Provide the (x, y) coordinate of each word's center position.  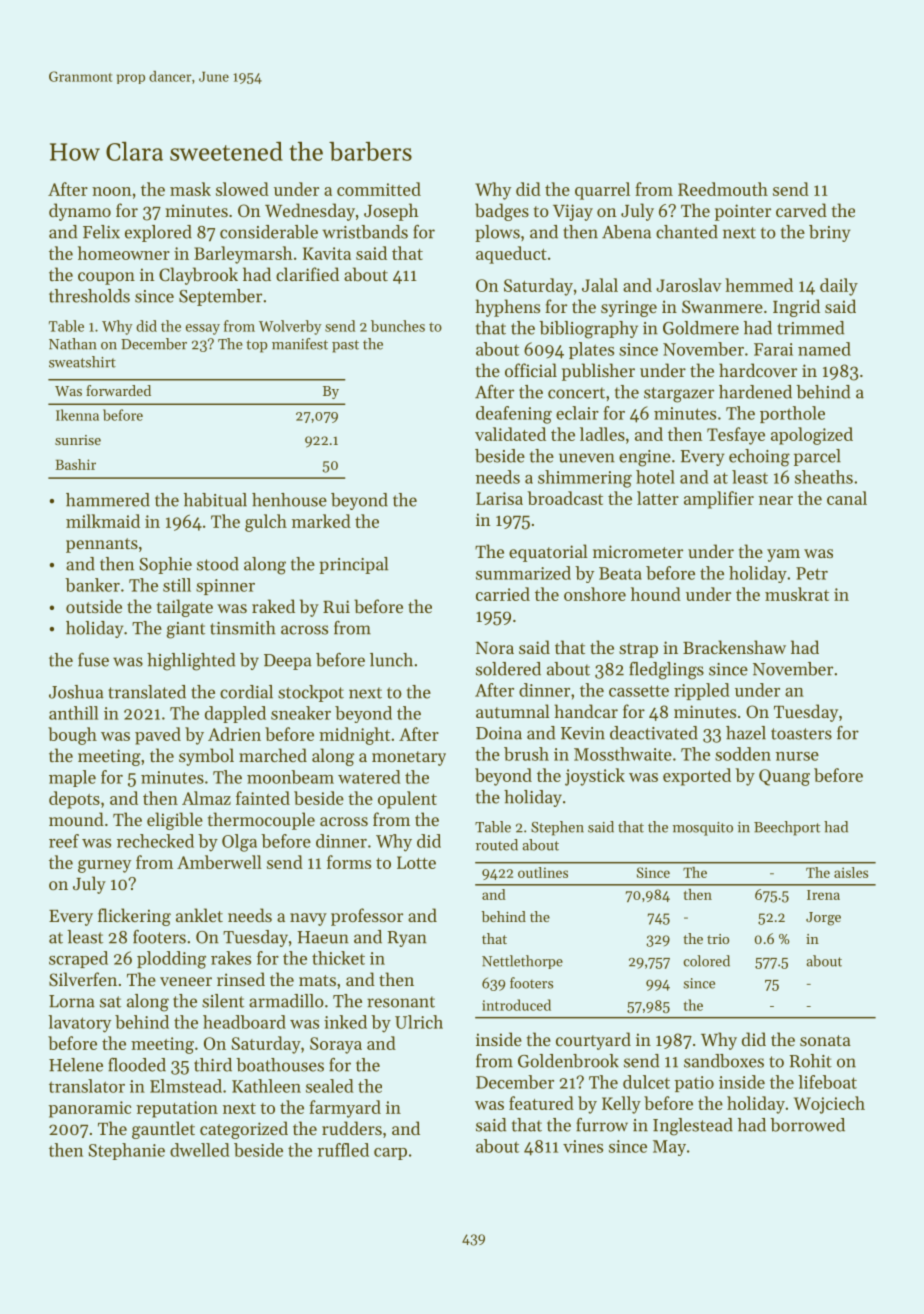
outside (94, 606)
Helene (76, 1065)
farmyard (345, 1109)
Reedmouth (723, 189)
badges (502, 212)
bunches (398, 326)
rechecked (155, 841)
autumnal (513, 711)
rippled (702, 691)
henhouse (289, 500)
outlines (543, 872)
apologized (812, 436)
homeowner (124, 253)
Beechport (787, 828)
